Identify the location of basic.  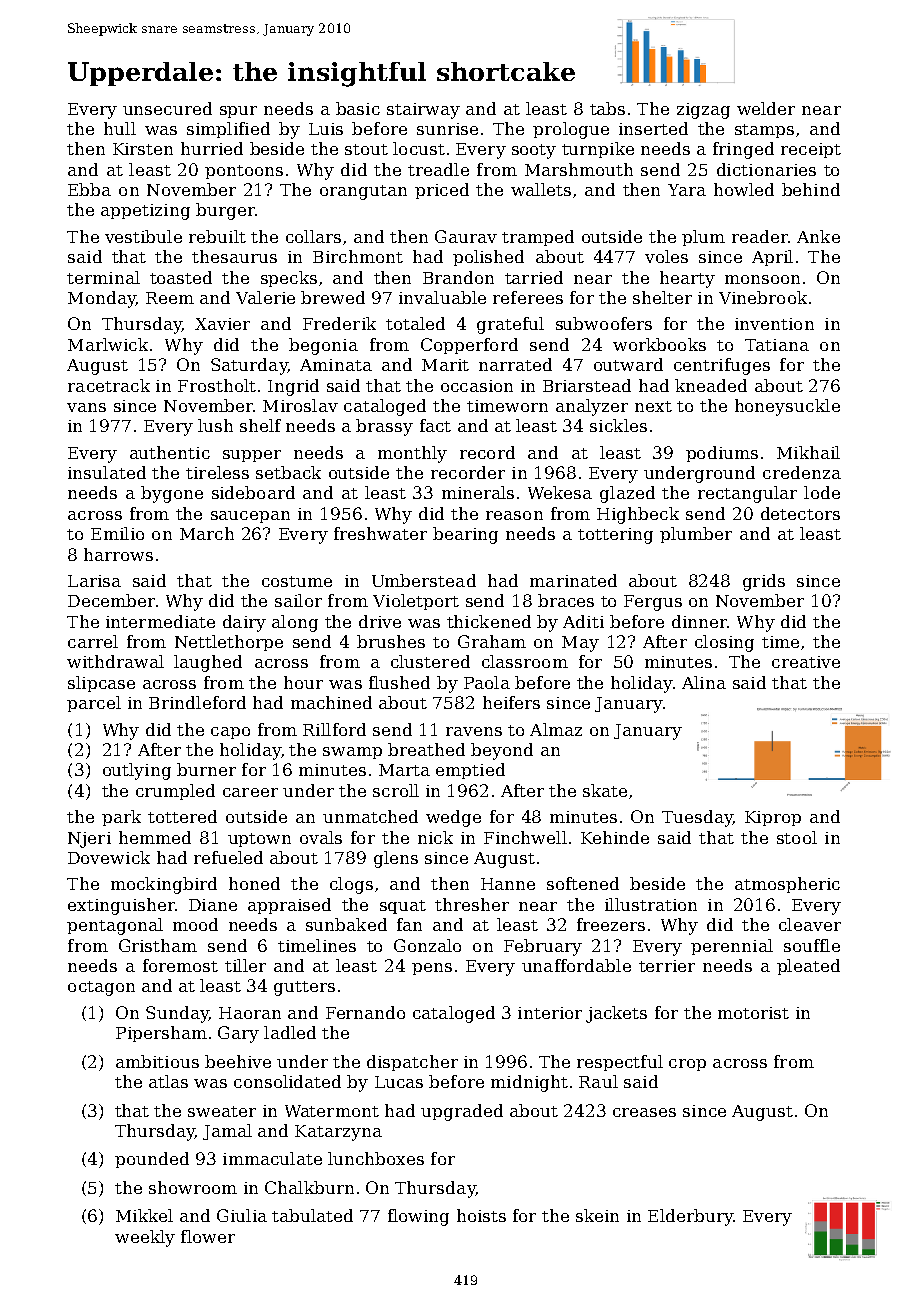
(358, 108).
